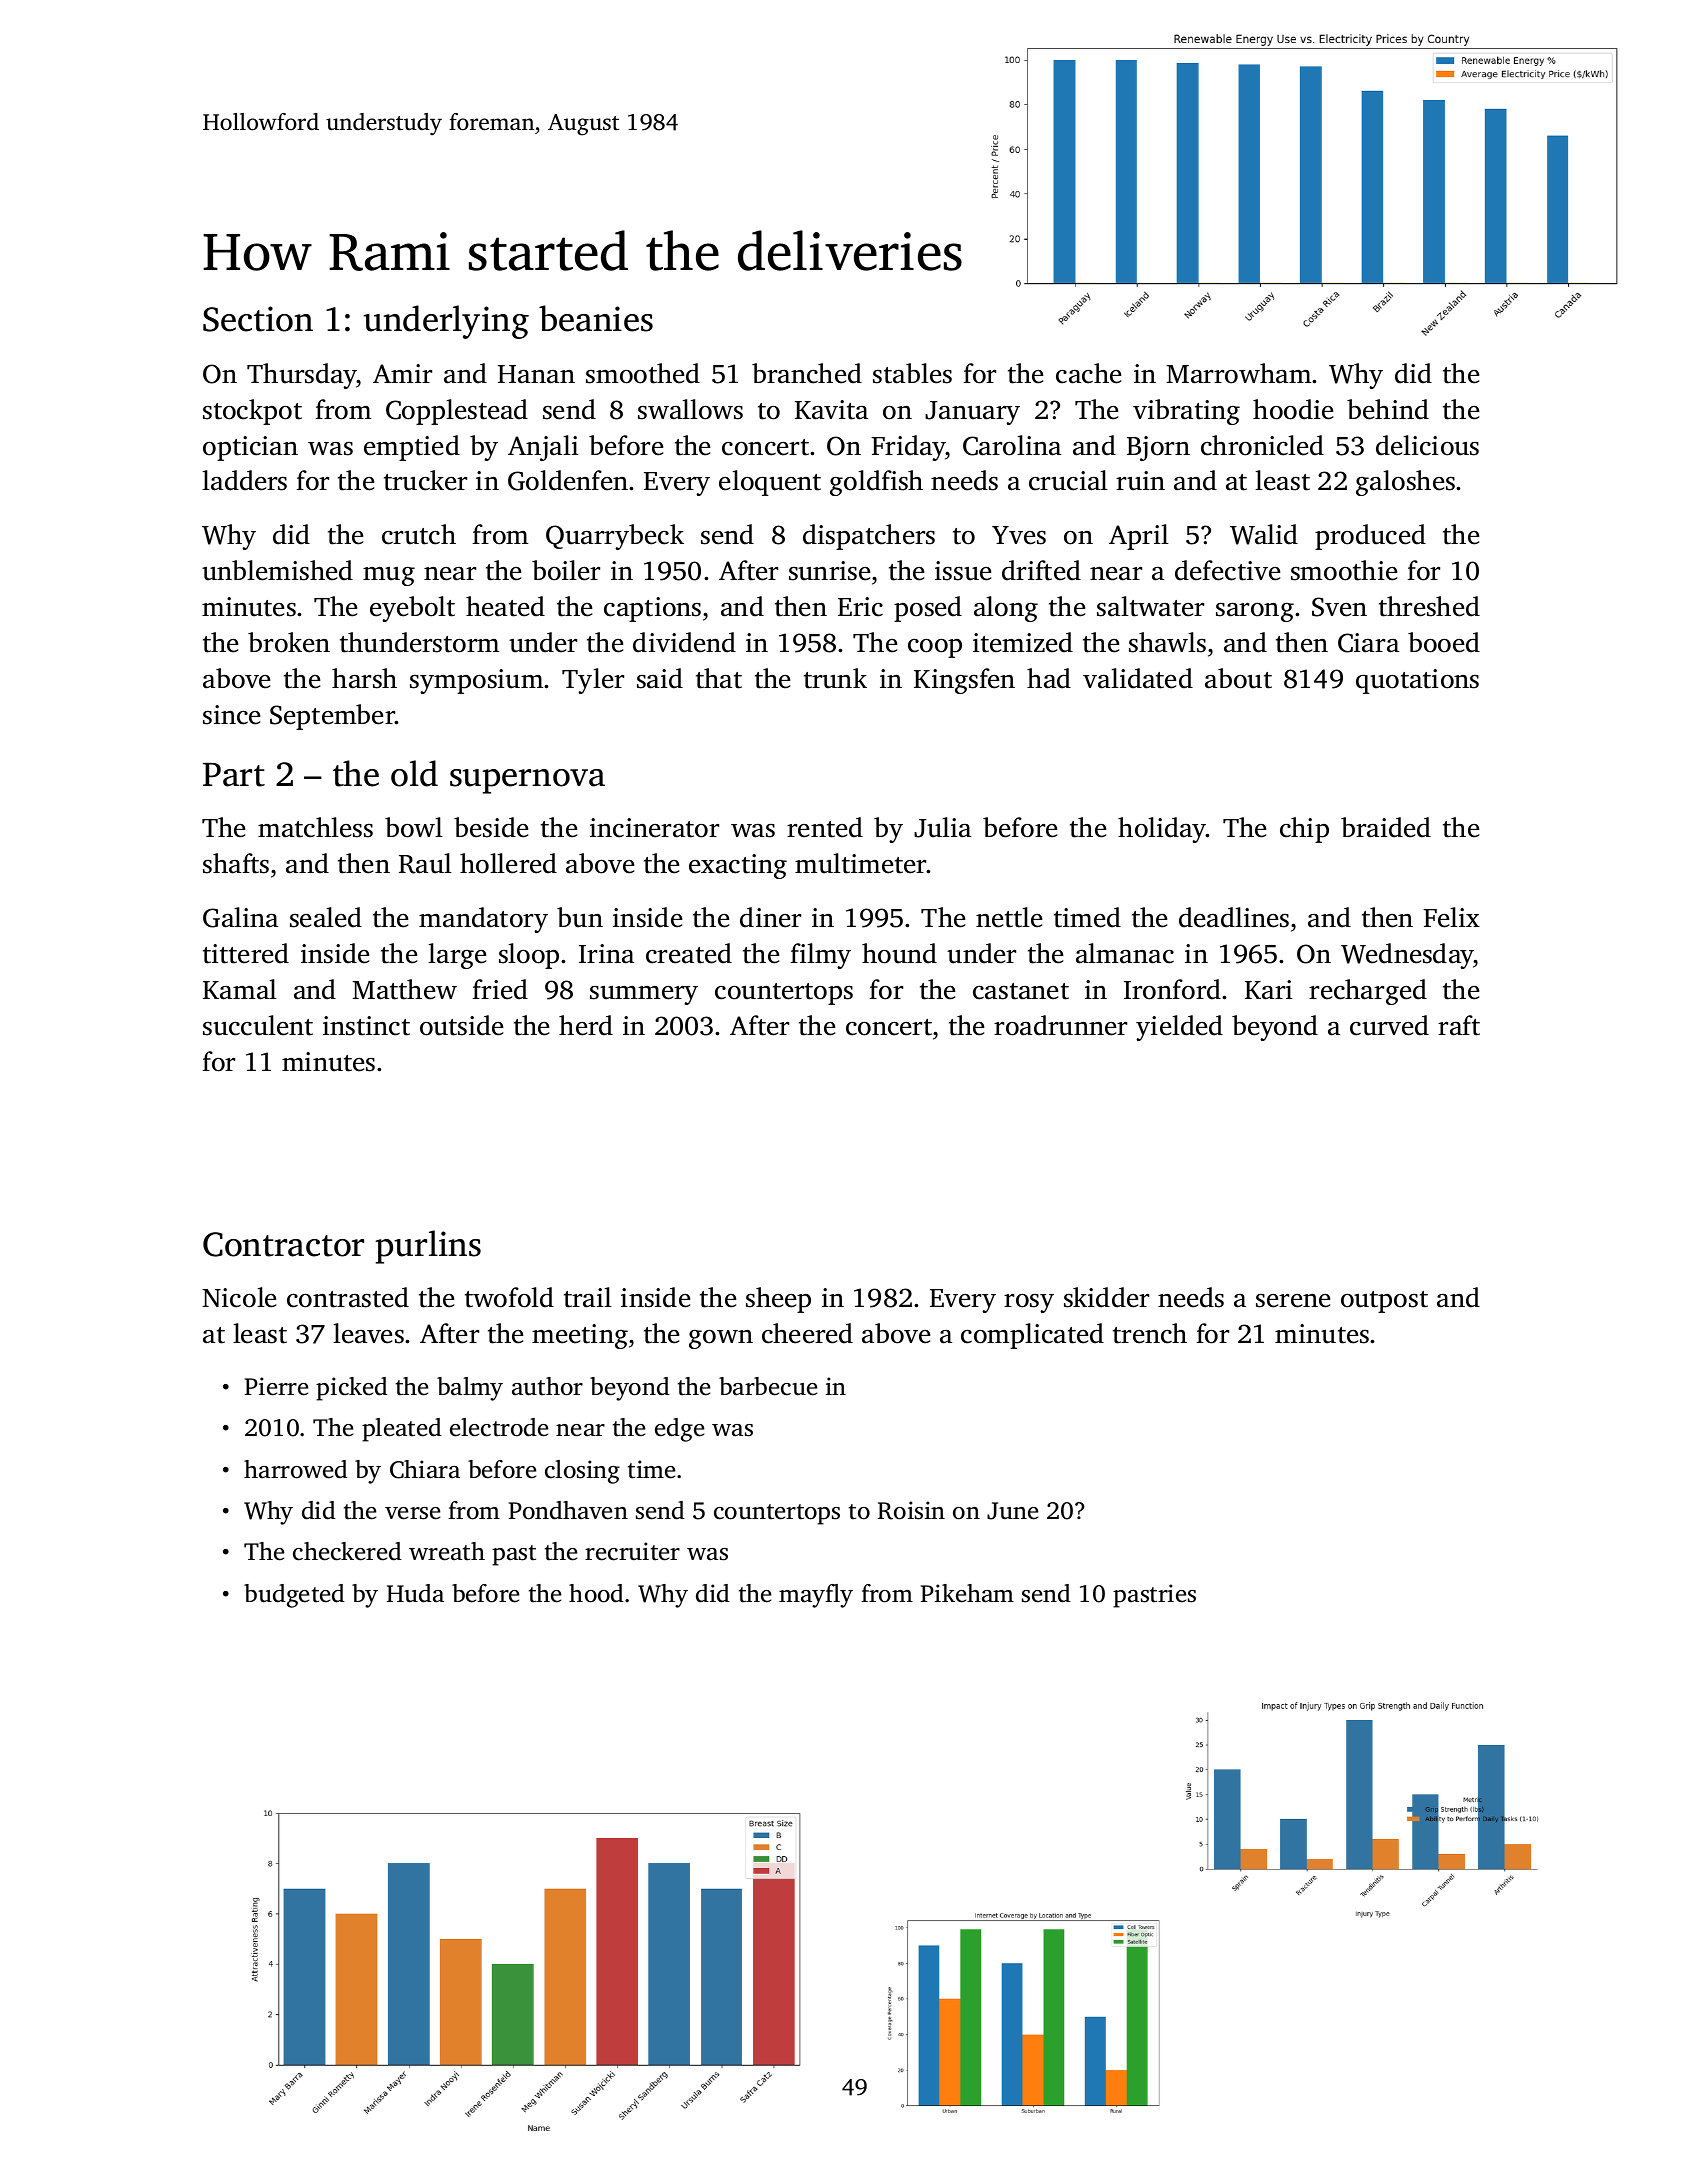 The height and width of the screenshot is (2178, 1683). I want to click on budgeted, so click(294, 1596).
